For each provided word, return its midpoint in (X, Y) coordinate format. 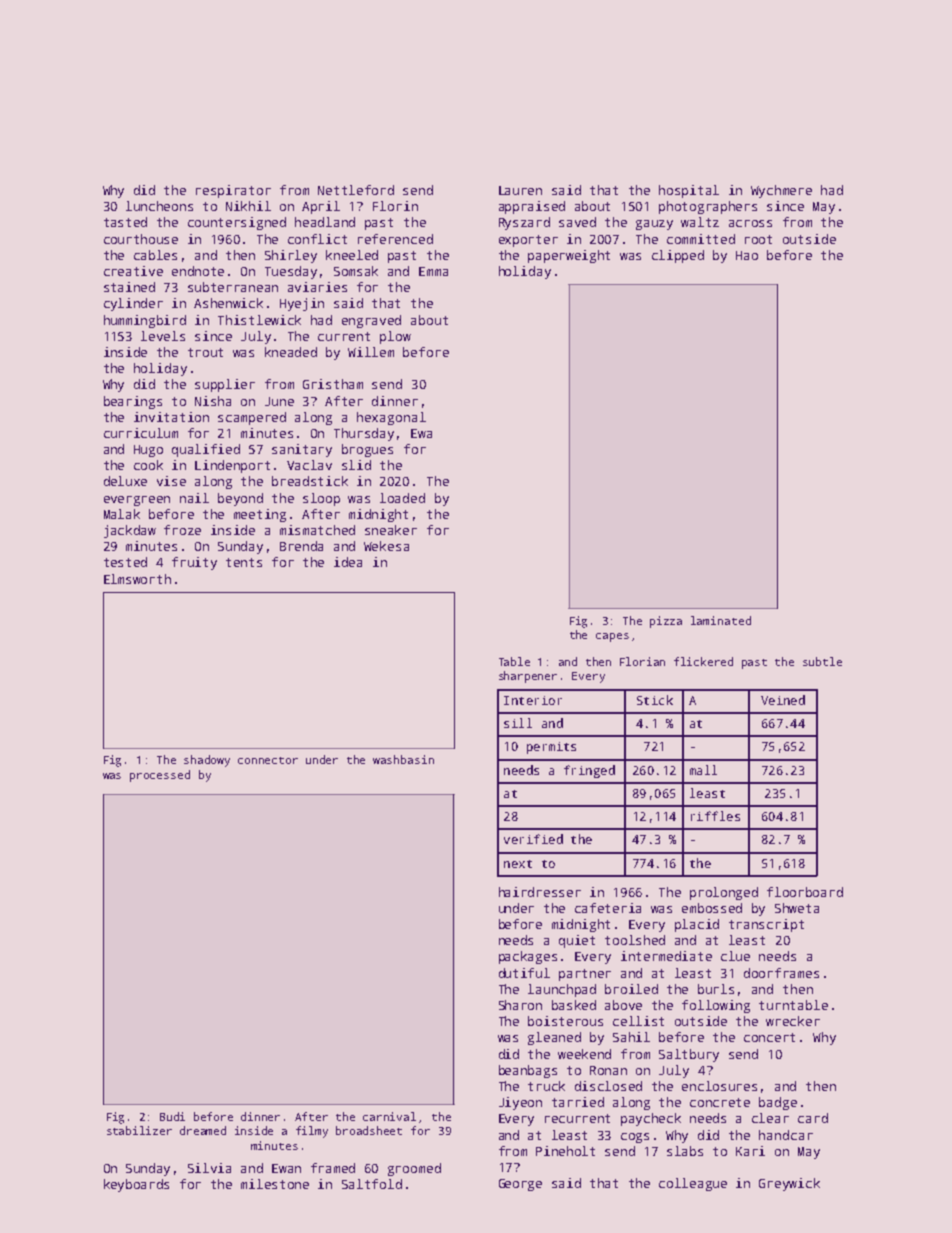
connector (268, 760)
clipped (678, 256)
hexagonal (391, 418)
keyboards (136, 1185)
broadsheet (369, 1130)
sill (518, 723)
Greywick (789, 1184)
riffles (715, 816)
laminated (721, 620)
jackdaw (130, 531)
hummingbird (145, 321)
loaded (402, 498)
